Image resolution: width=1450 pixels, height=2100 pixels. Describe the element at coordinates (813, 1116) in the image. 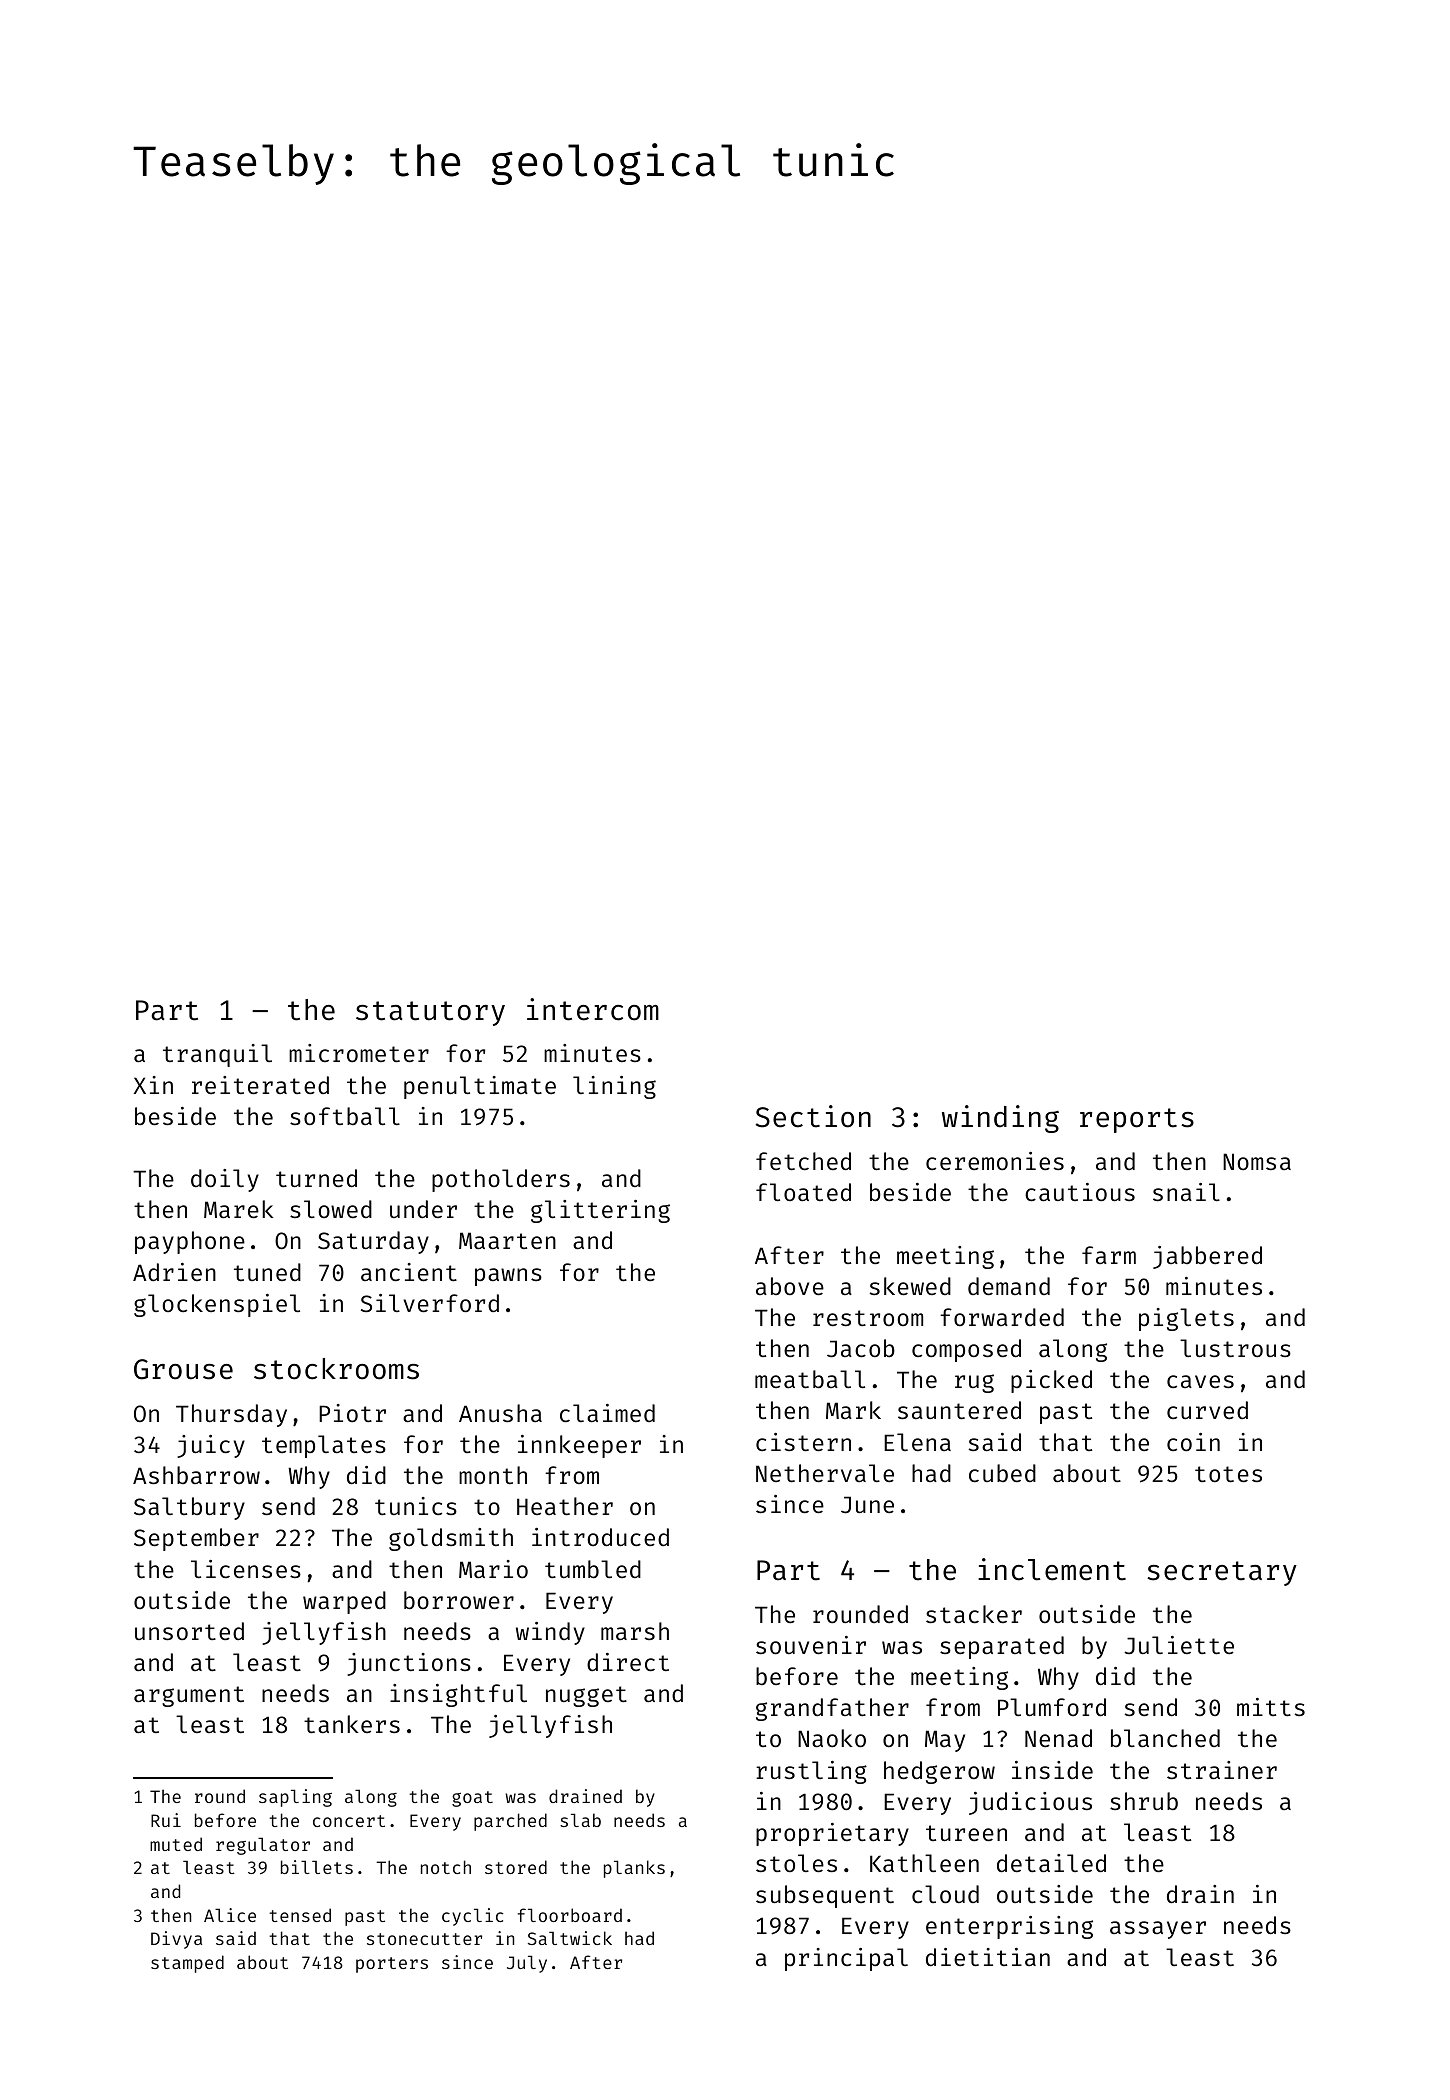

I see `Section` at that location.
